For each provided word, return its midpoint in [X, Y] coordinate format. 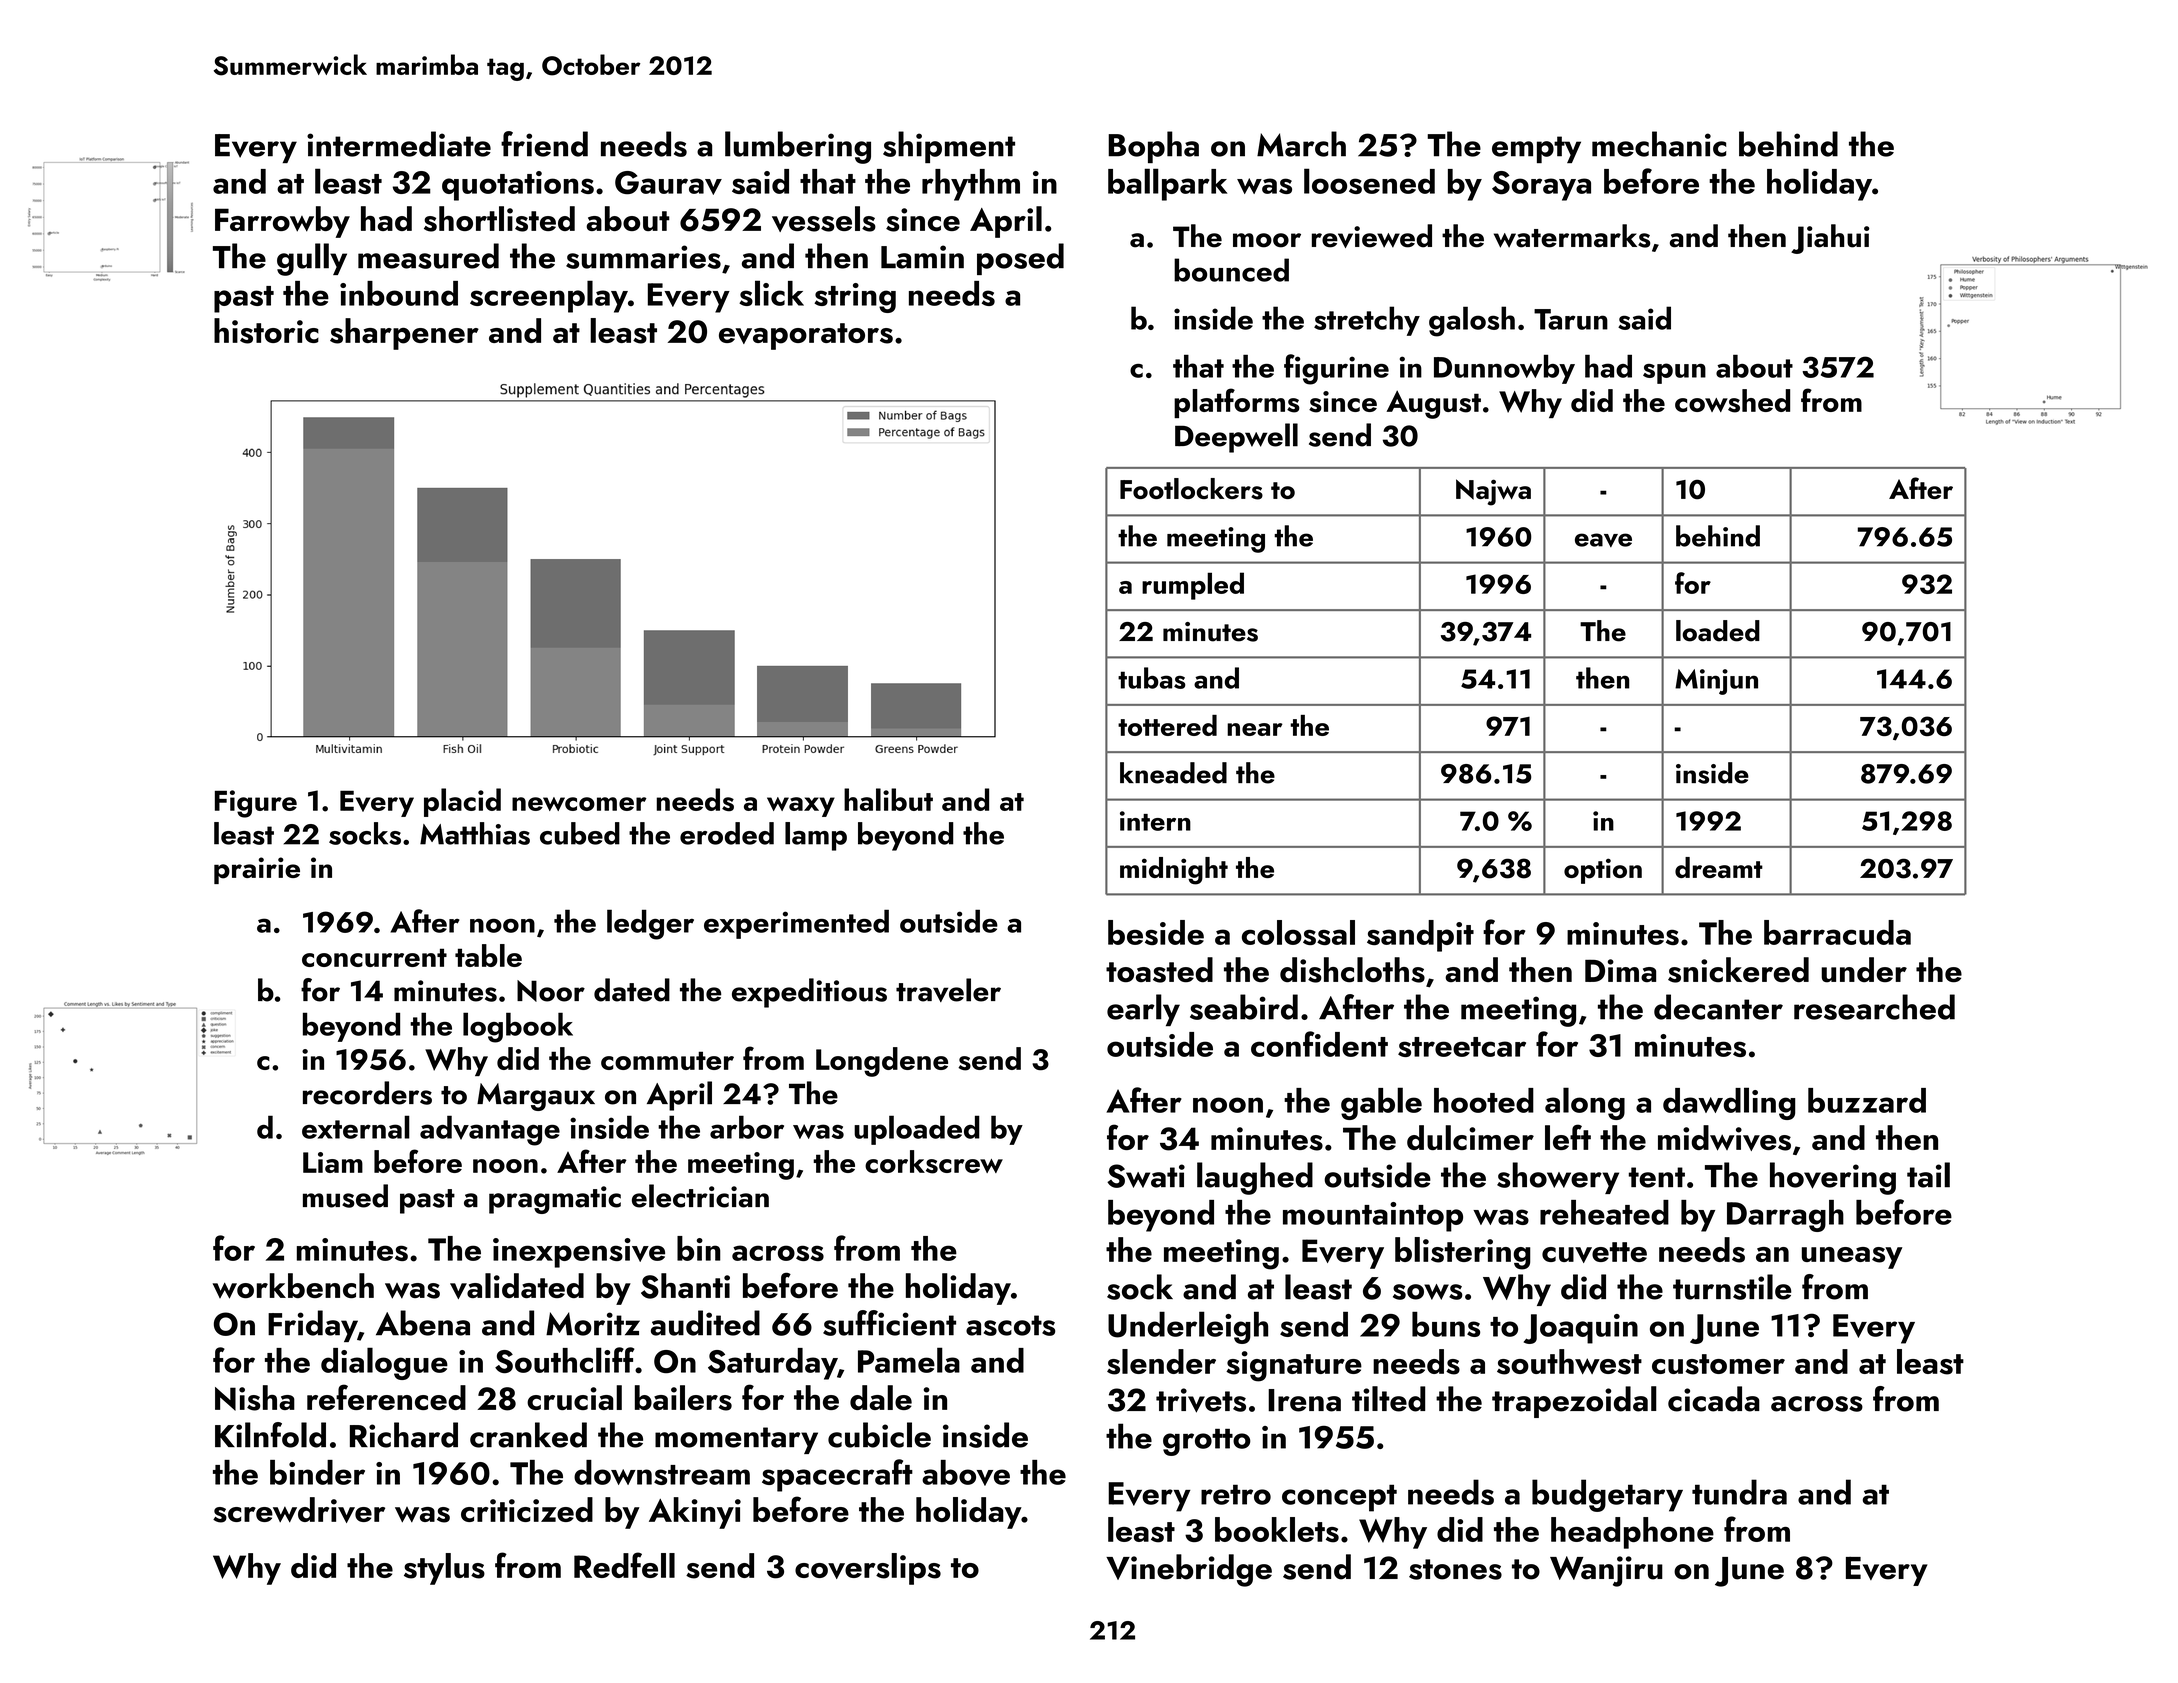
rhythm [971, 185]
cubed [580, 833]
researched [1874, 1007]
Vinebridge [1189, 1570]
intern [1155, 821]
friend [544, 144]
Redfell [624, 1565]
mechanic [1659, 144]
